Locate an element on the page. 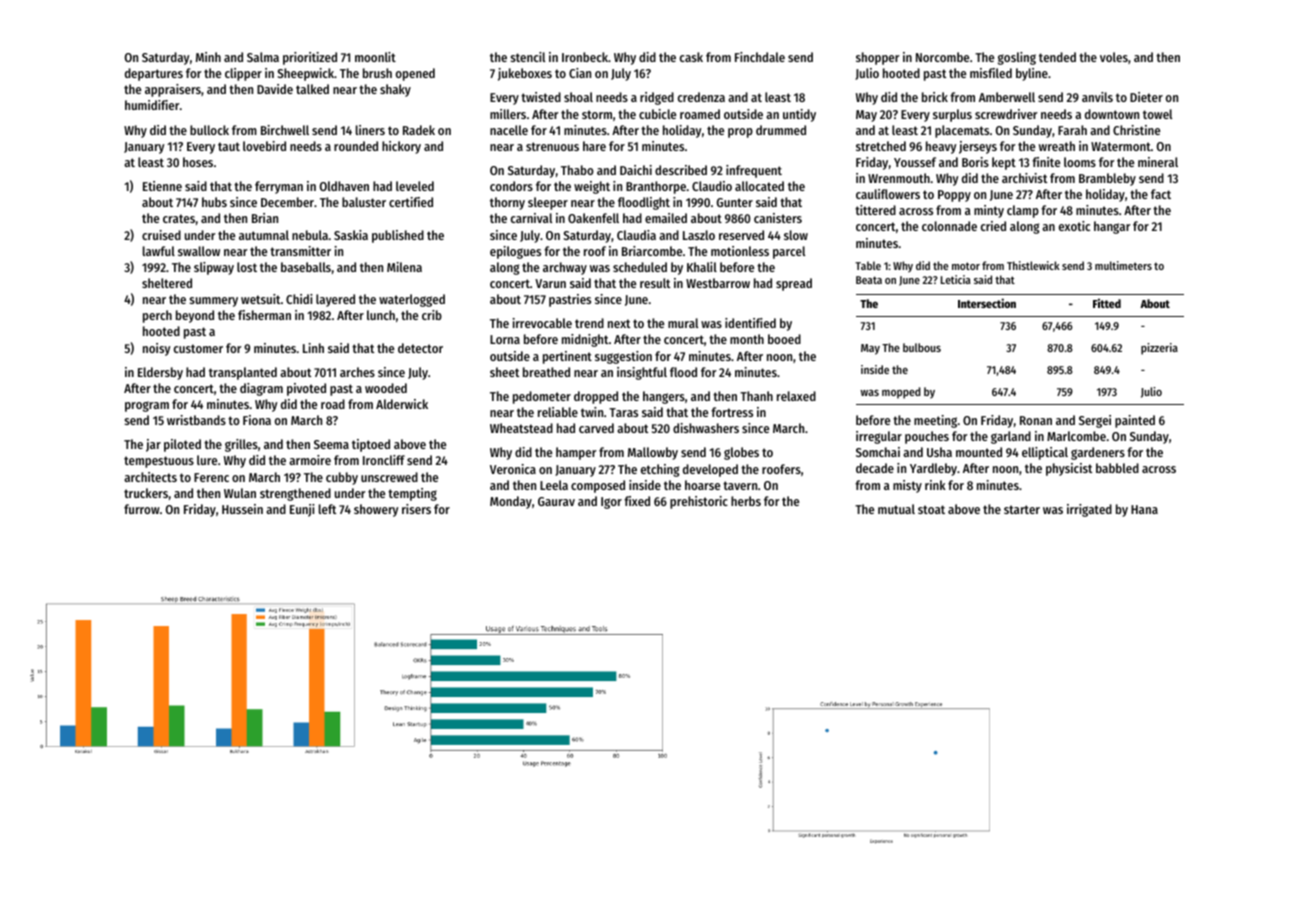 This image has width=1308, height=924. slipway is located at coordinates (214, 268).
